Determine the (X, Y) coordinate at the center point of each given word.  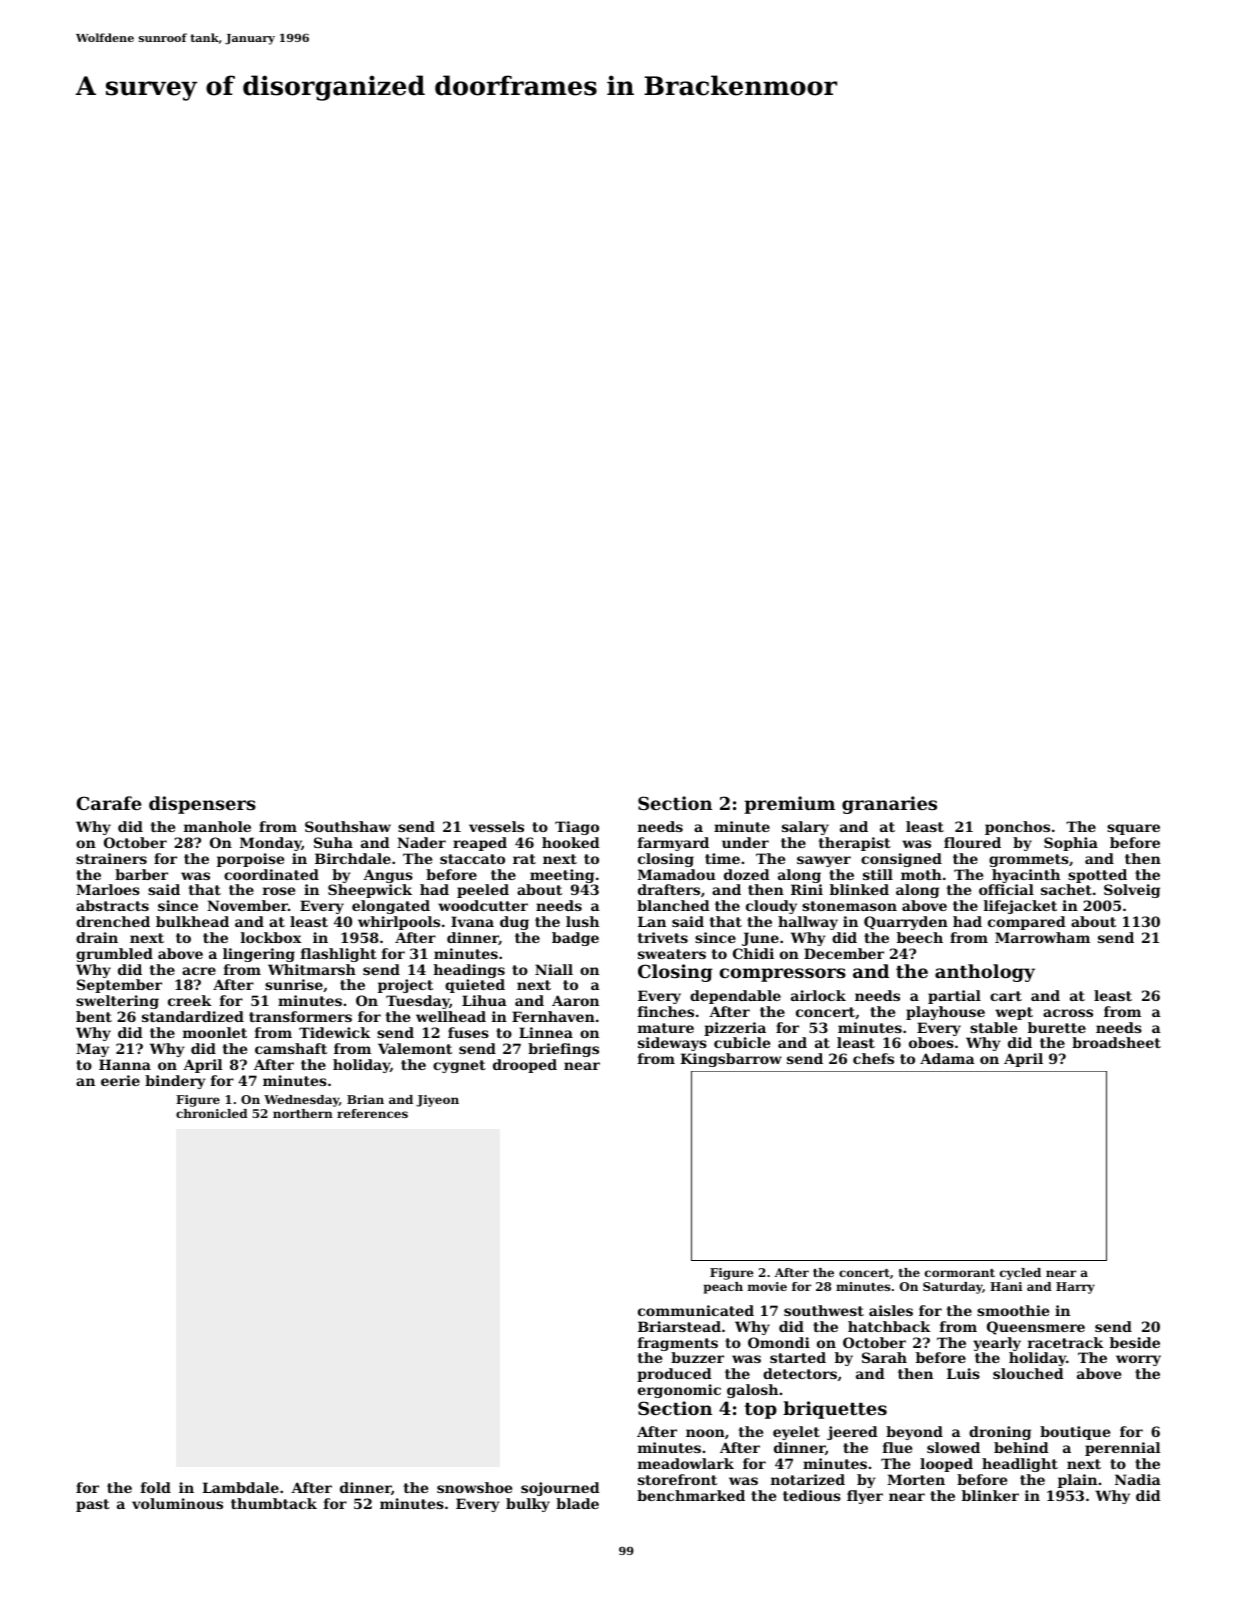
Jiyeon (437, 1101)
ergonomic (679, 1391)
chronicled (212, 1113)
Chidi (753, 953)
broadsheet (1116, 1042)
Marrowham (1042, 937)
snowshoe (474, 1487)
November (247, 905)
